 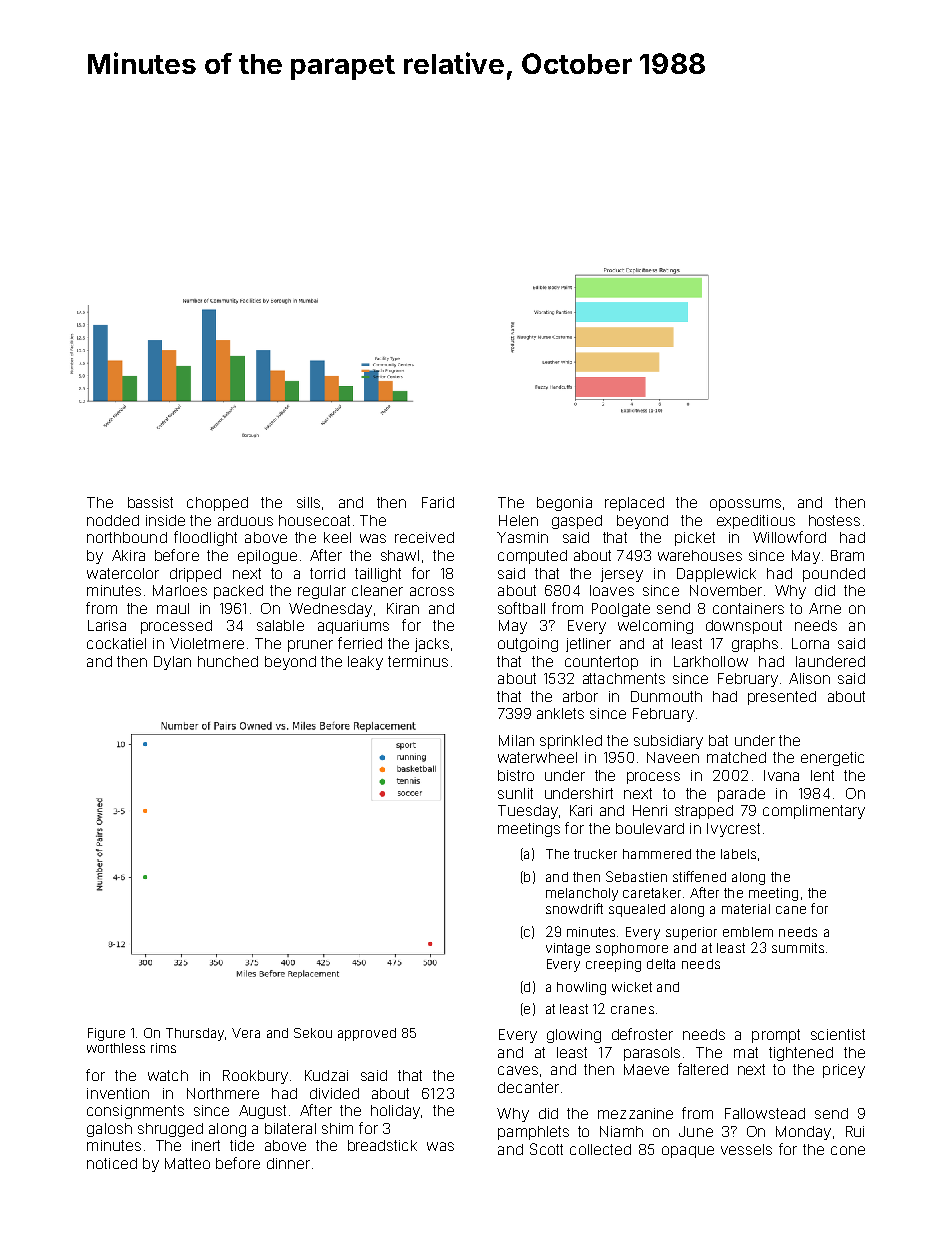 I want to click on bistro, so click(x=516, y=775).
